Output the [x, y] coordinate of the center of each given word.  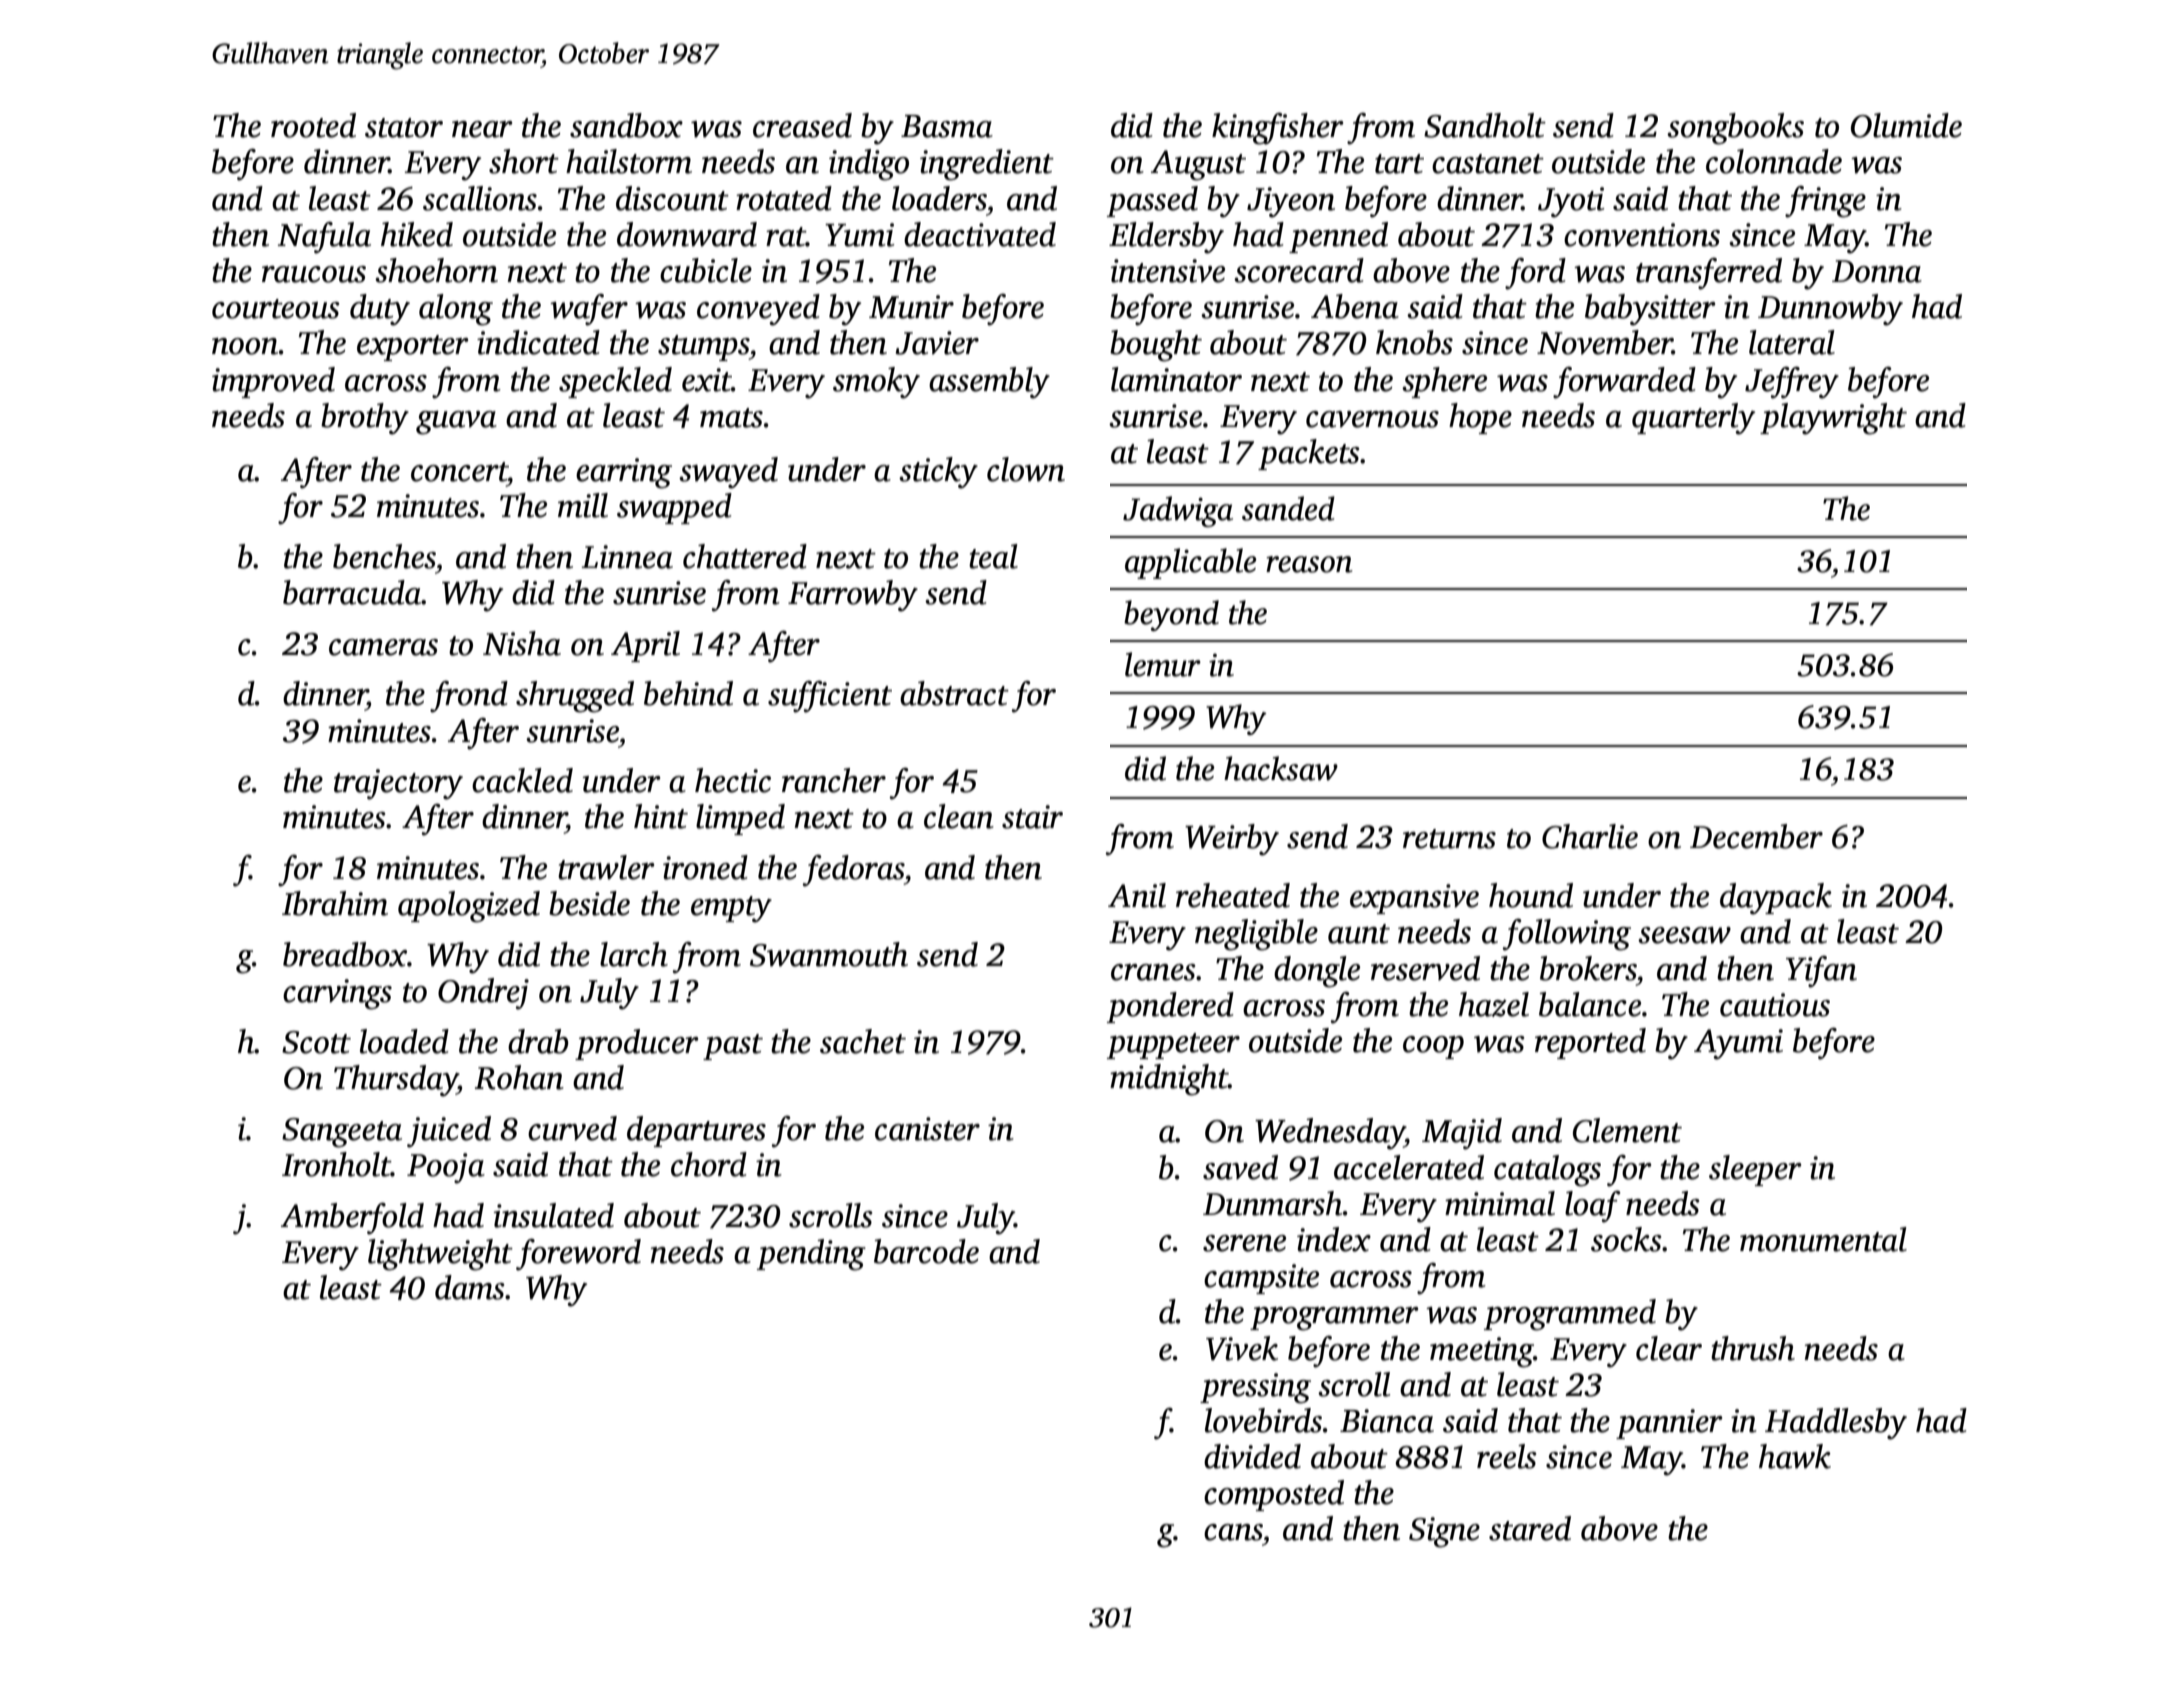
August [1198, 165]
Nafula [324, 238]
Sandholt [1485, 125]
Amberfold [352, 1219]
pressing [1255, 1388]
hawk [1795, 1456]
